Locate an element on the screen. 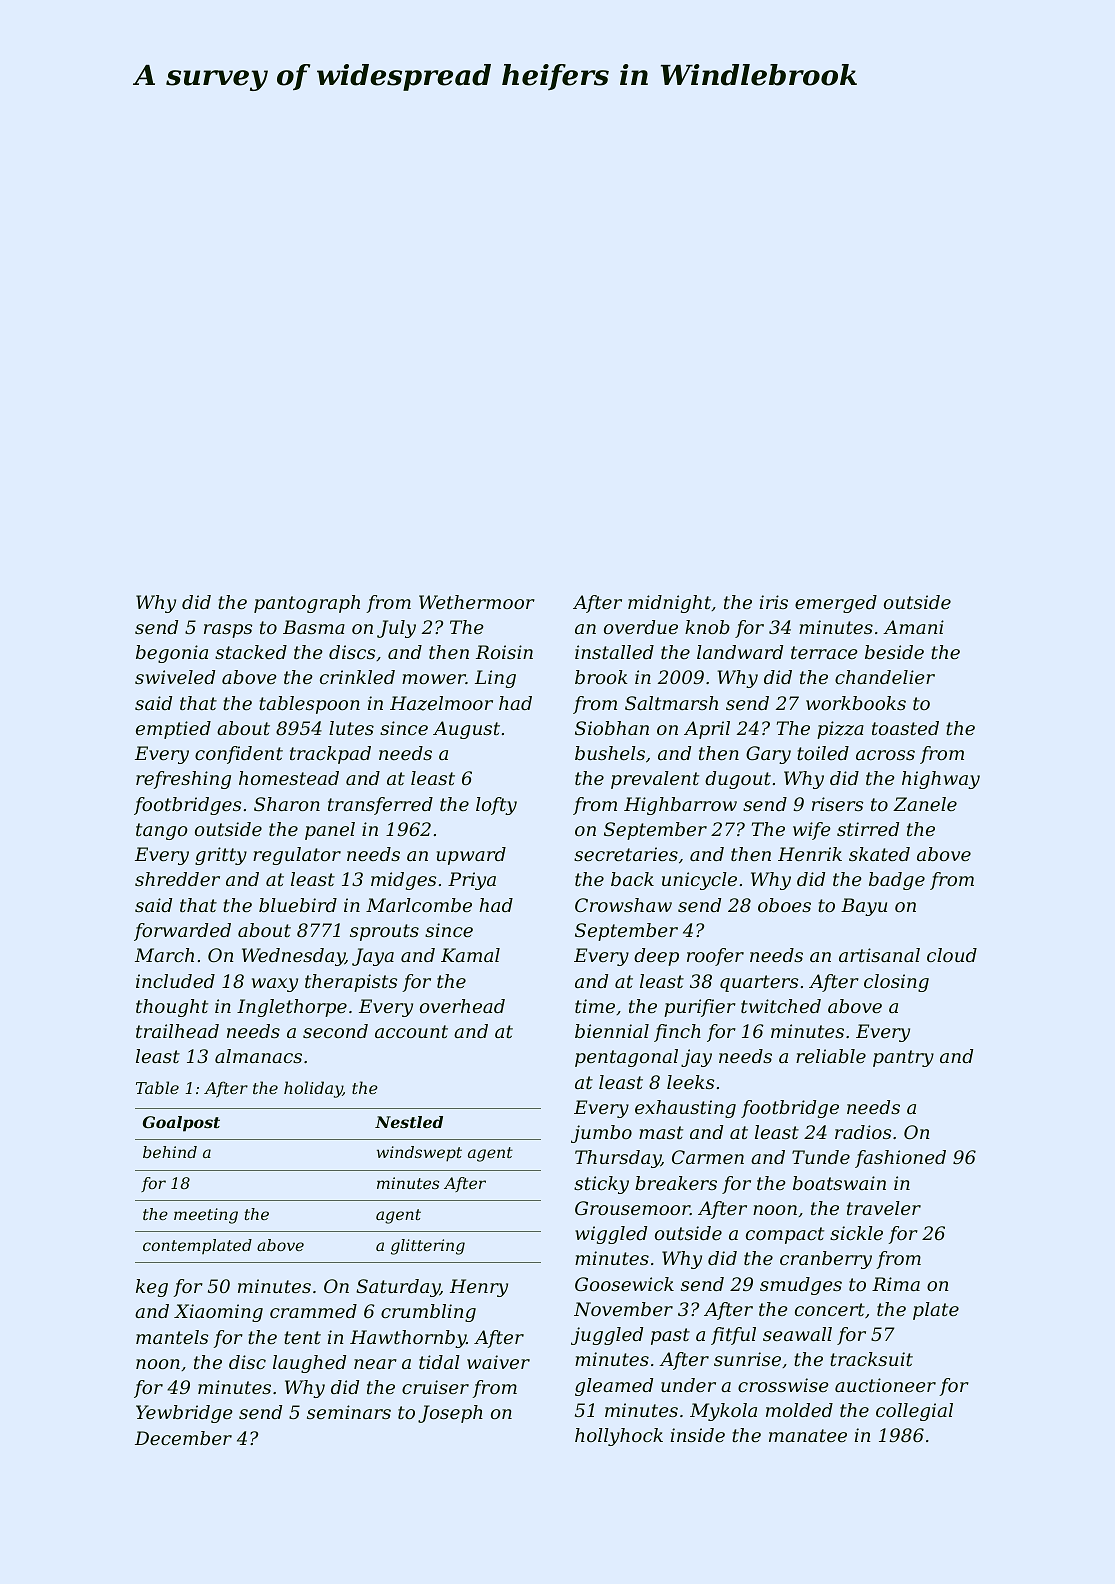 The width and height of the screenshot is (1115, 1584). stacked is located at coordinates (251, 652).
